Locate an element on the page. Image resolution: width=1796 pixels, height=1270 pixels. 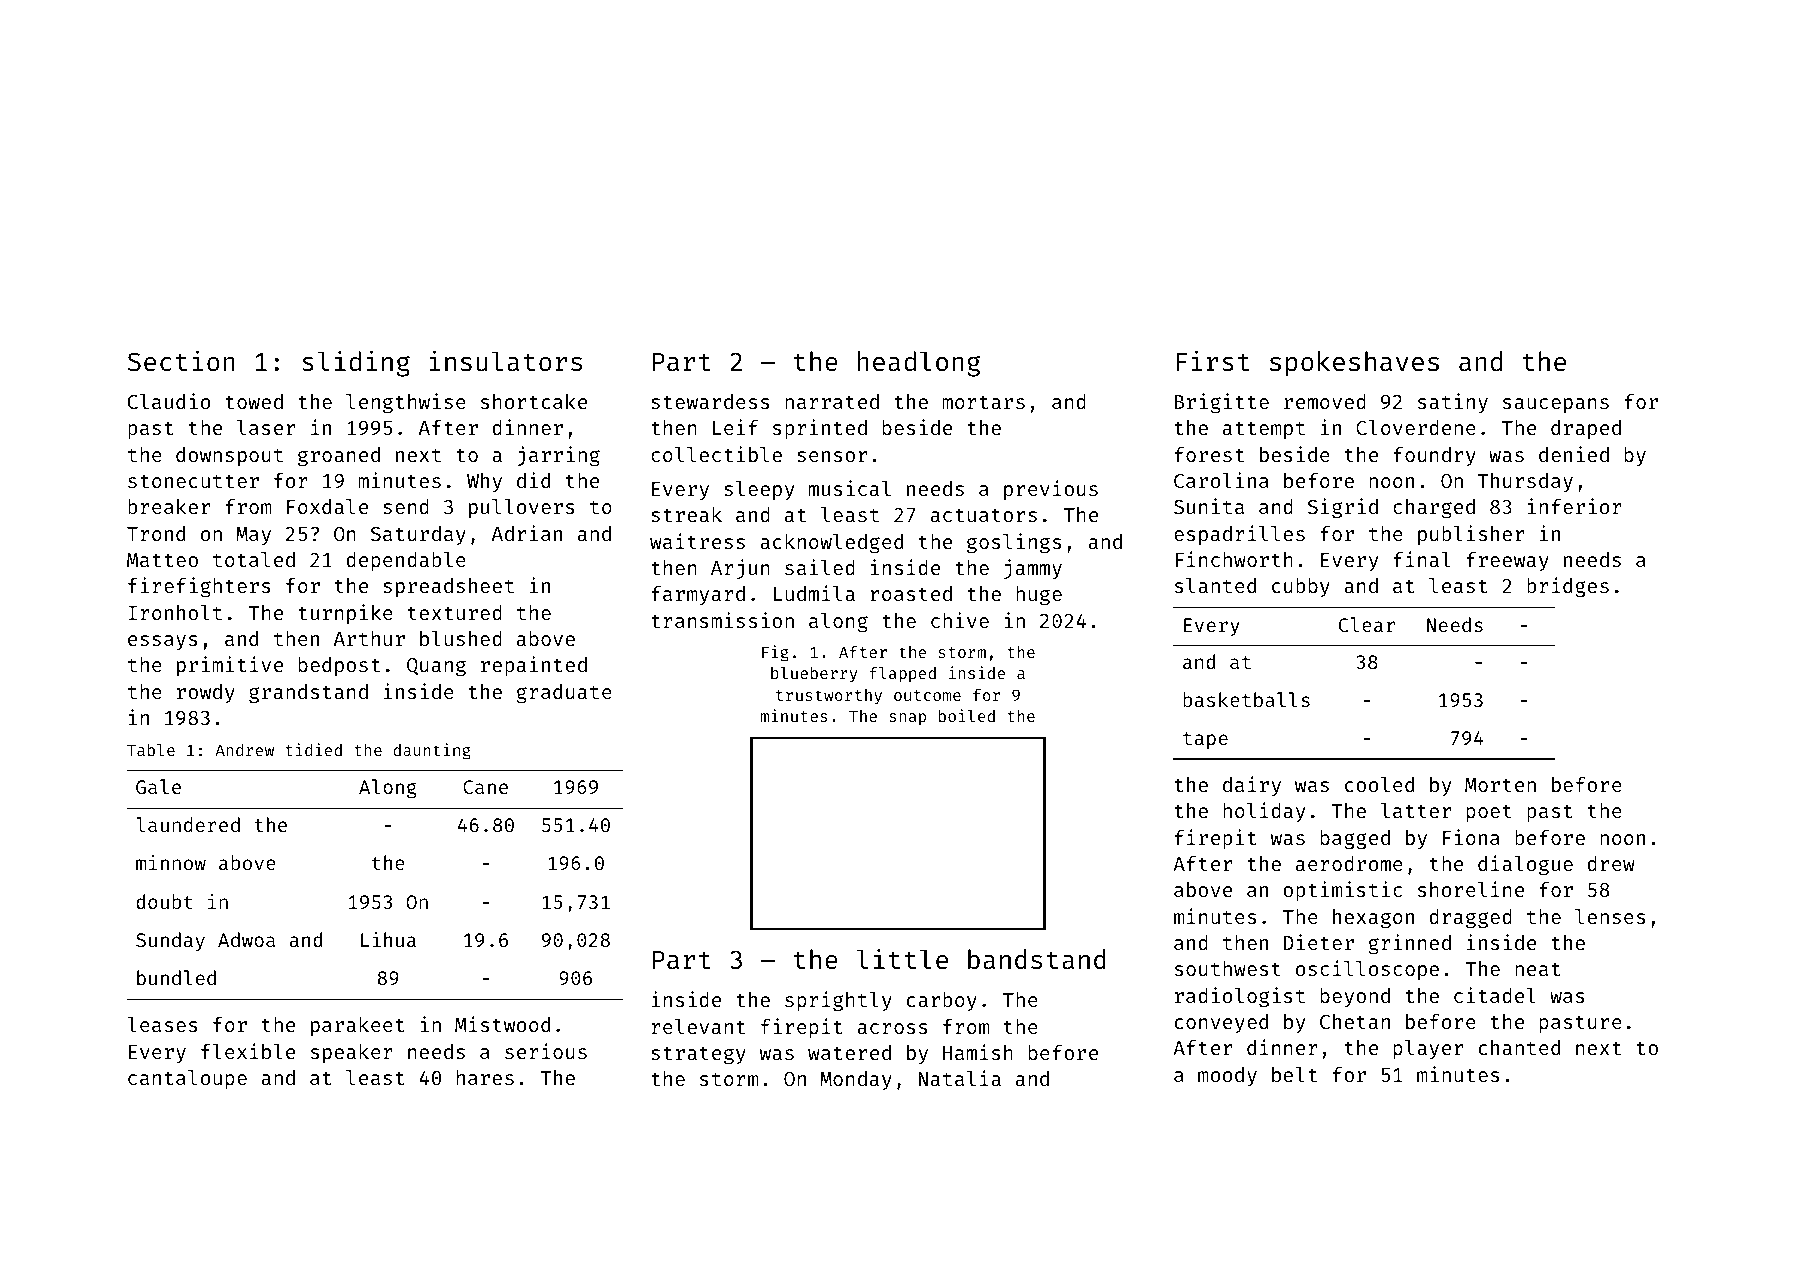
holiday is located at coordinates (1264, 812).
